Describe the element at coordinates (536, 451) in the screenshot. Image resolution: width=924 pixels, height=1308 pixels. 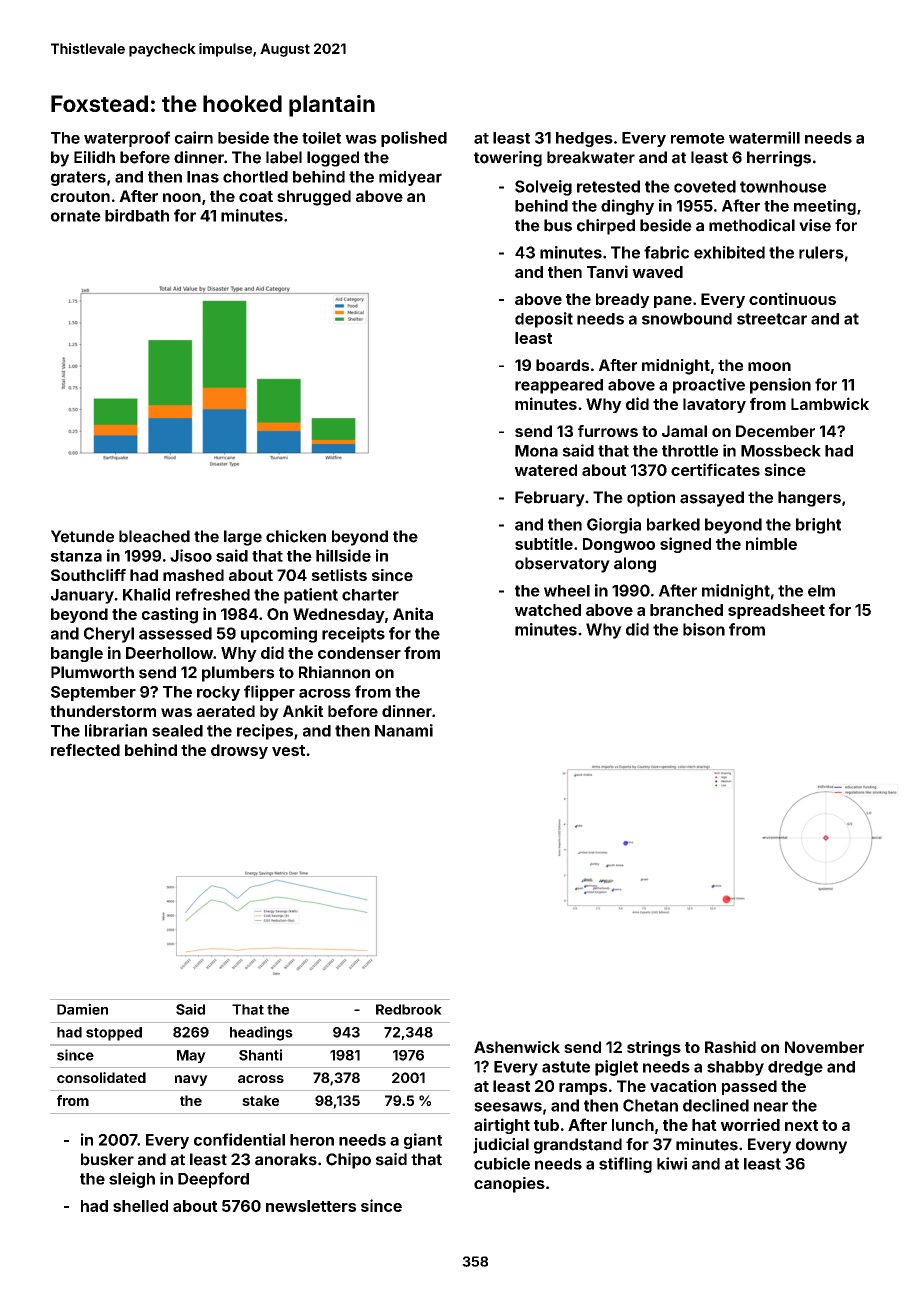
I see `Mona` at that location.
